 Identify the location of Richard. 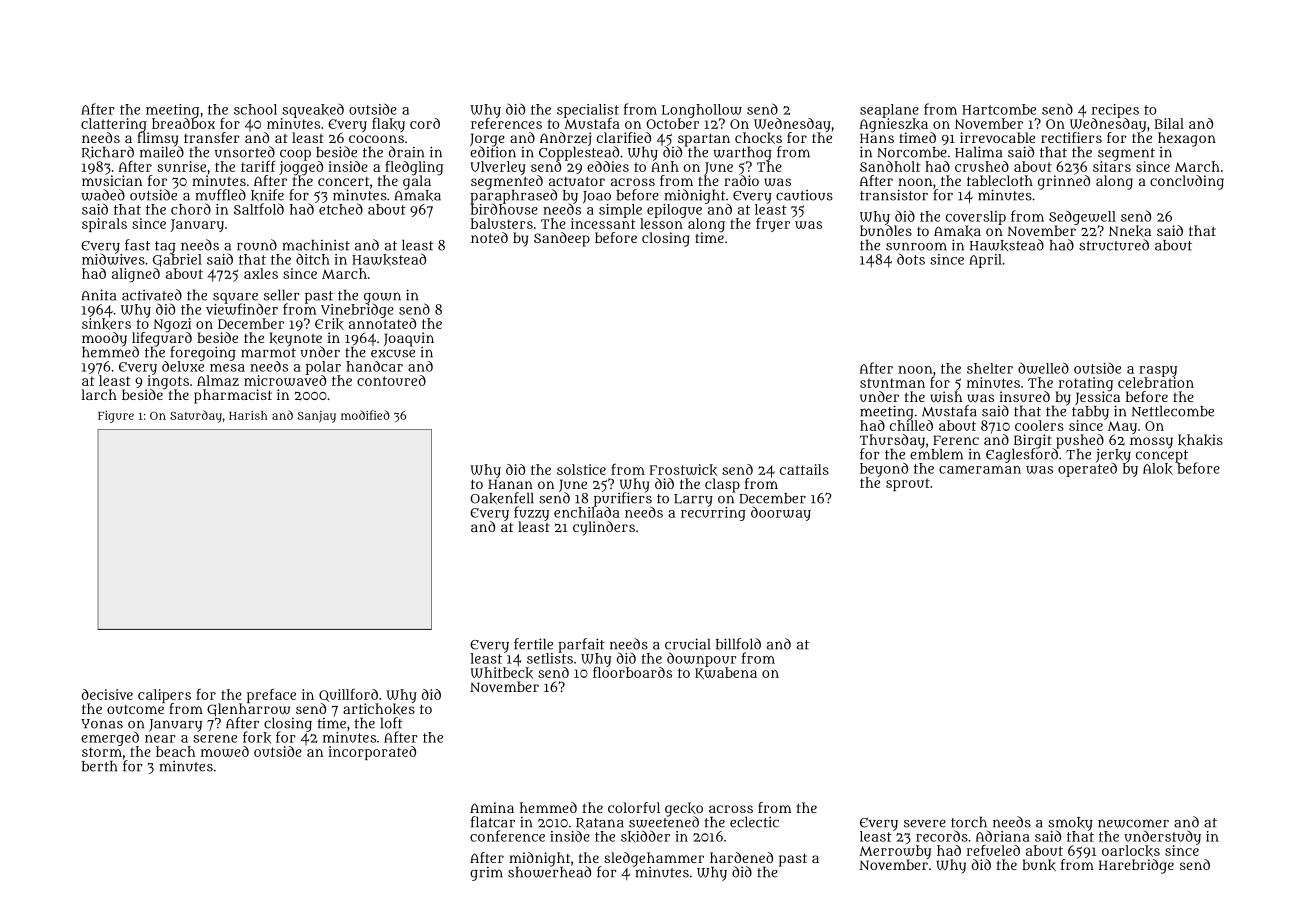
(108, 152).
